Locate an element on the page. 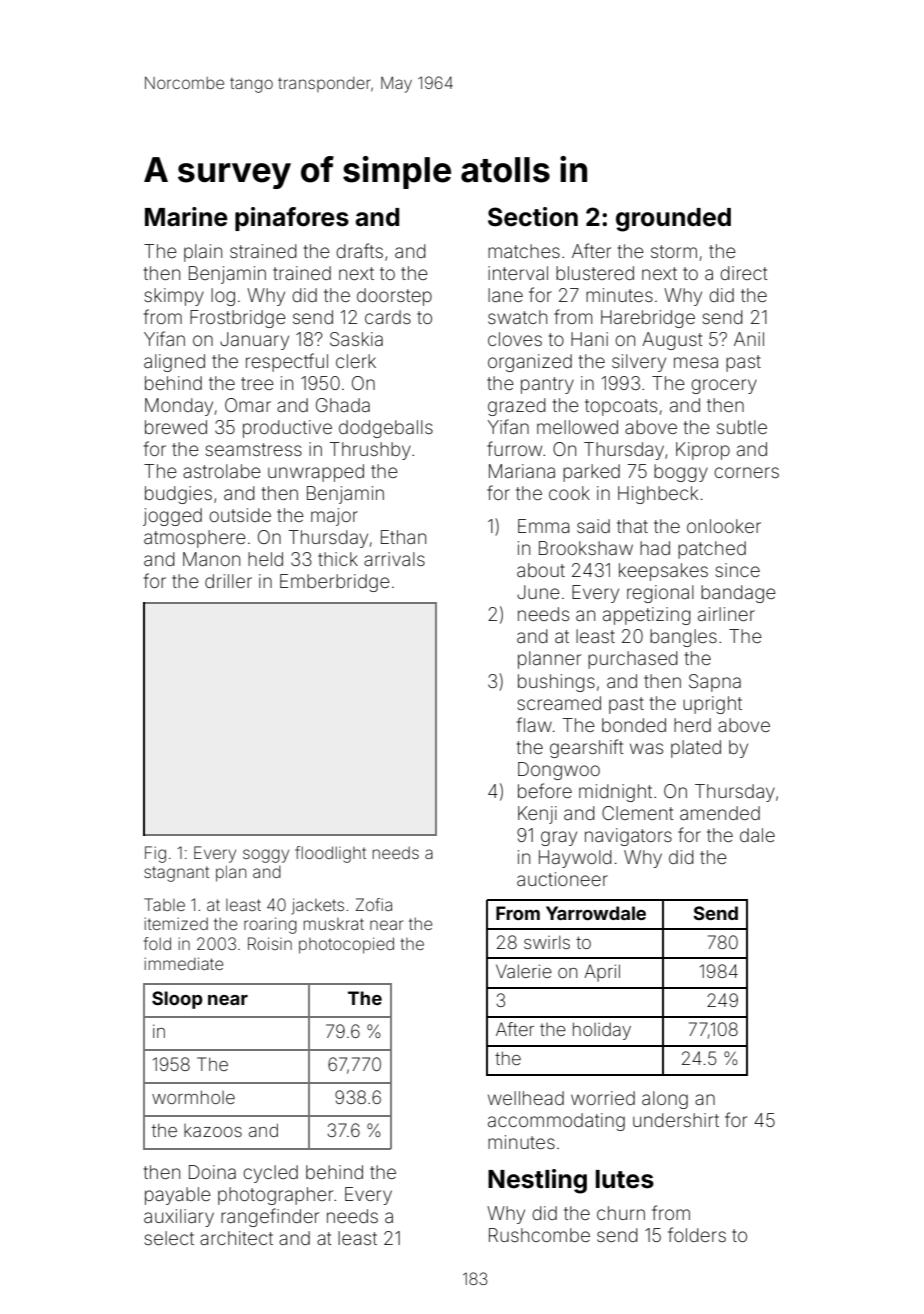 The image size is (924, 1314). wormhole is located at coordinates (193, 1097).
